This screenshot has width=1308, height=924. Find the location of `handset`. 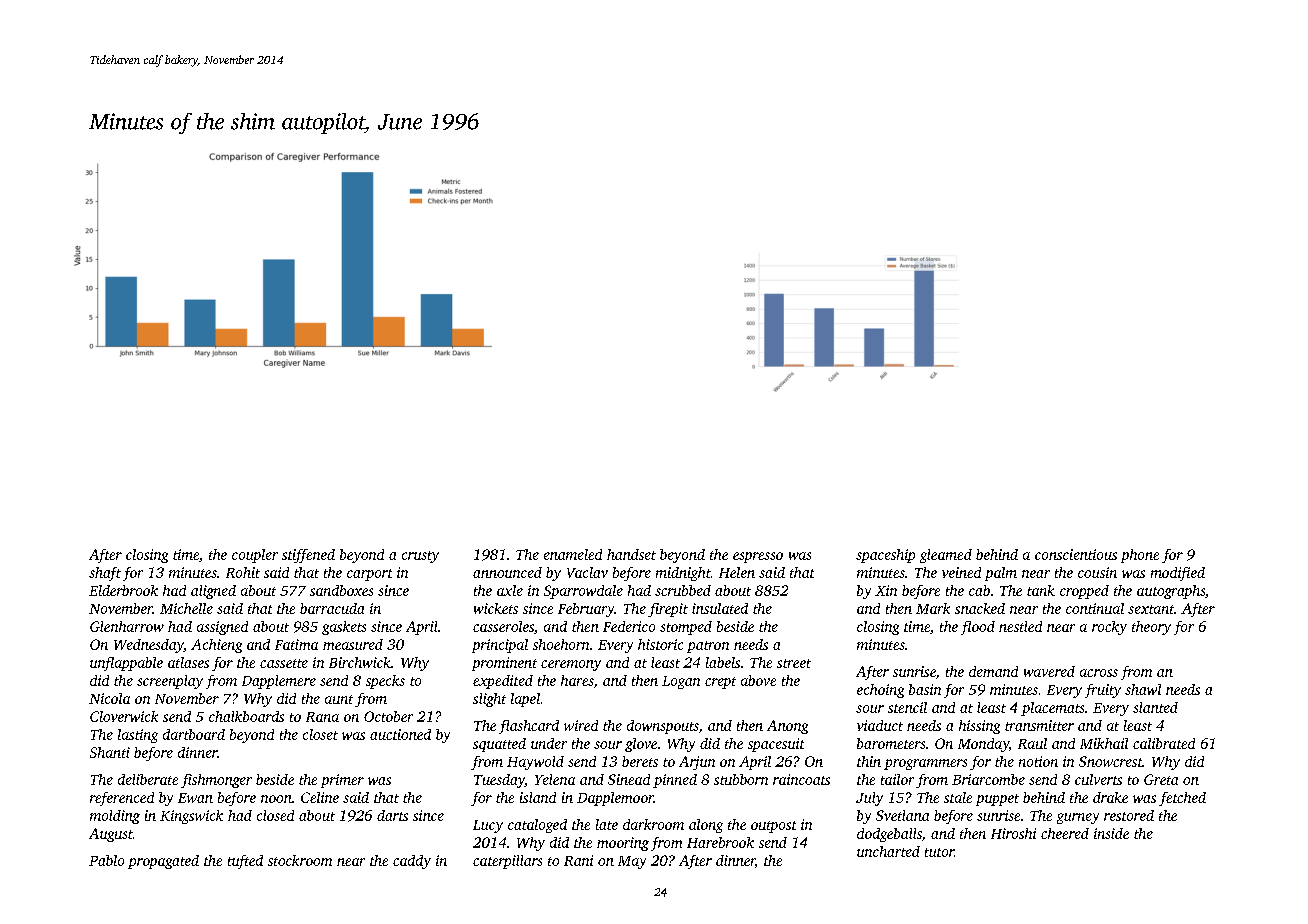

handset is located at coordinates (631, 554).
